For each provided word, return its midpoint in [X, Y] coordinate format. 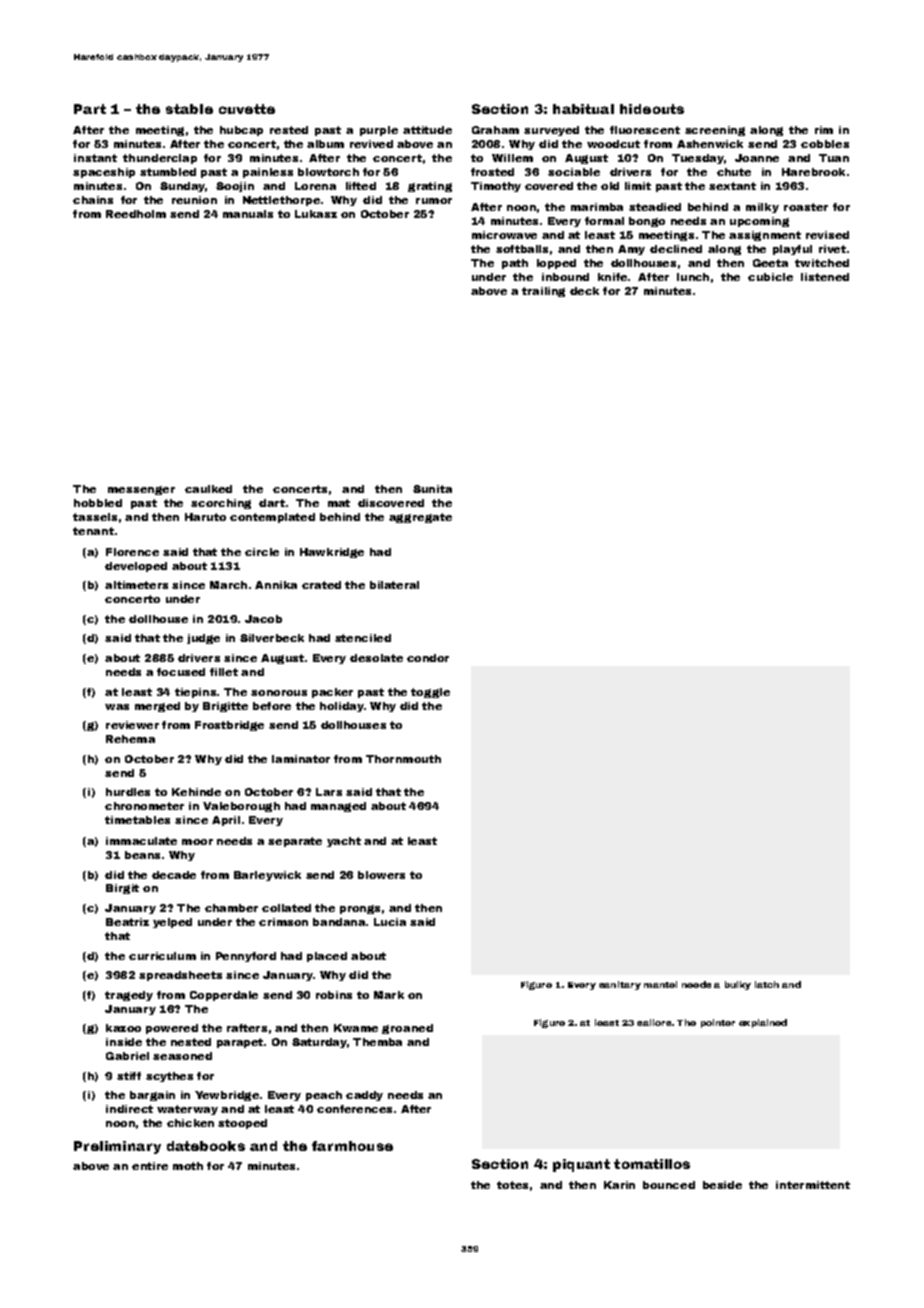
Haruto [205, 517]
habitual [583, 109]
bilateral [394, 585]
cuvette [247, 109]
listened [825, 277]
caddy [364, 1096]
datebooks [206, 1146]
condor [428, 658]
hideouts [652, 109]
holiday [342, 707]
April [226, 821]
